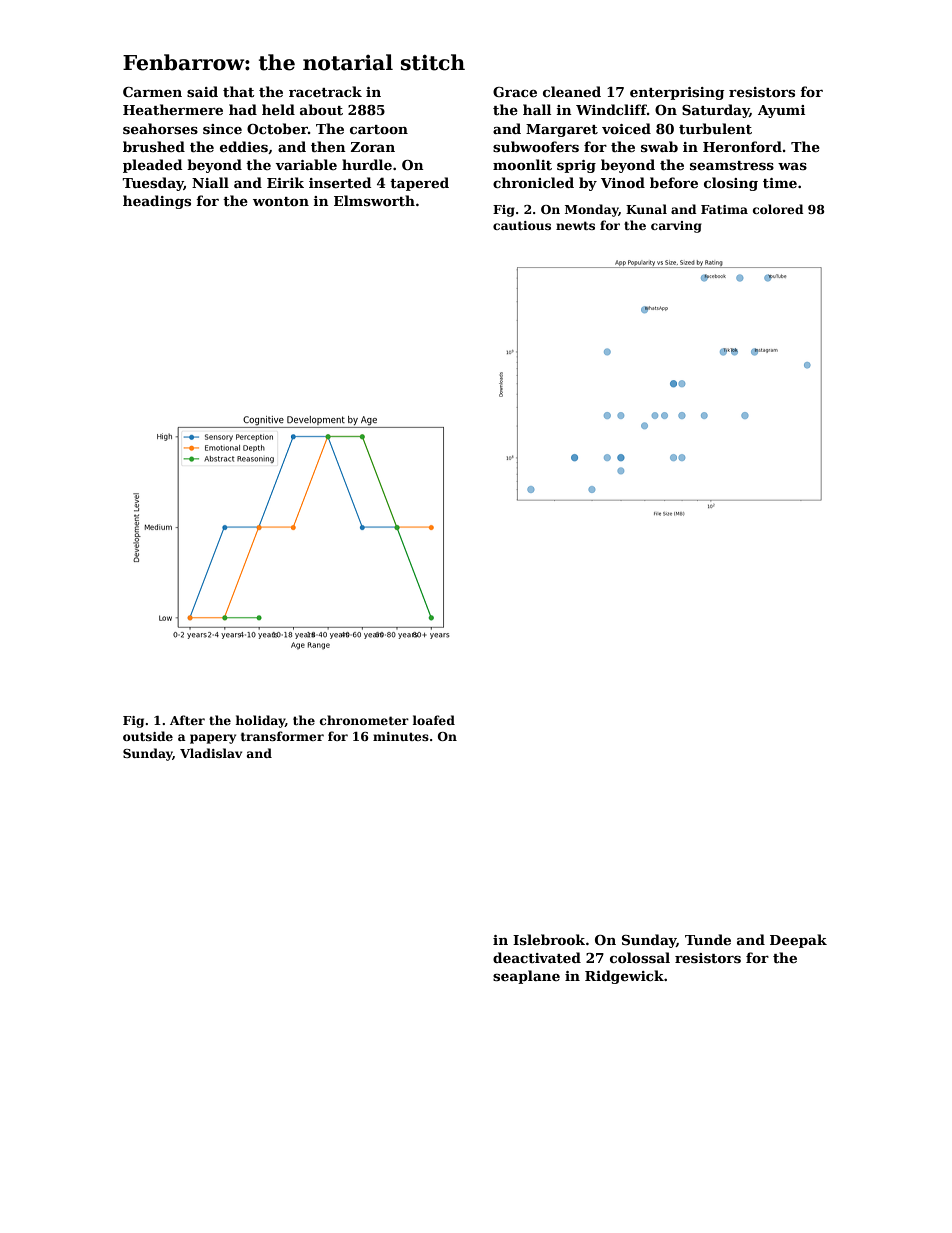  Describe the element at coordinates (798, 941) in the document. I see `Deepak` at that location.
